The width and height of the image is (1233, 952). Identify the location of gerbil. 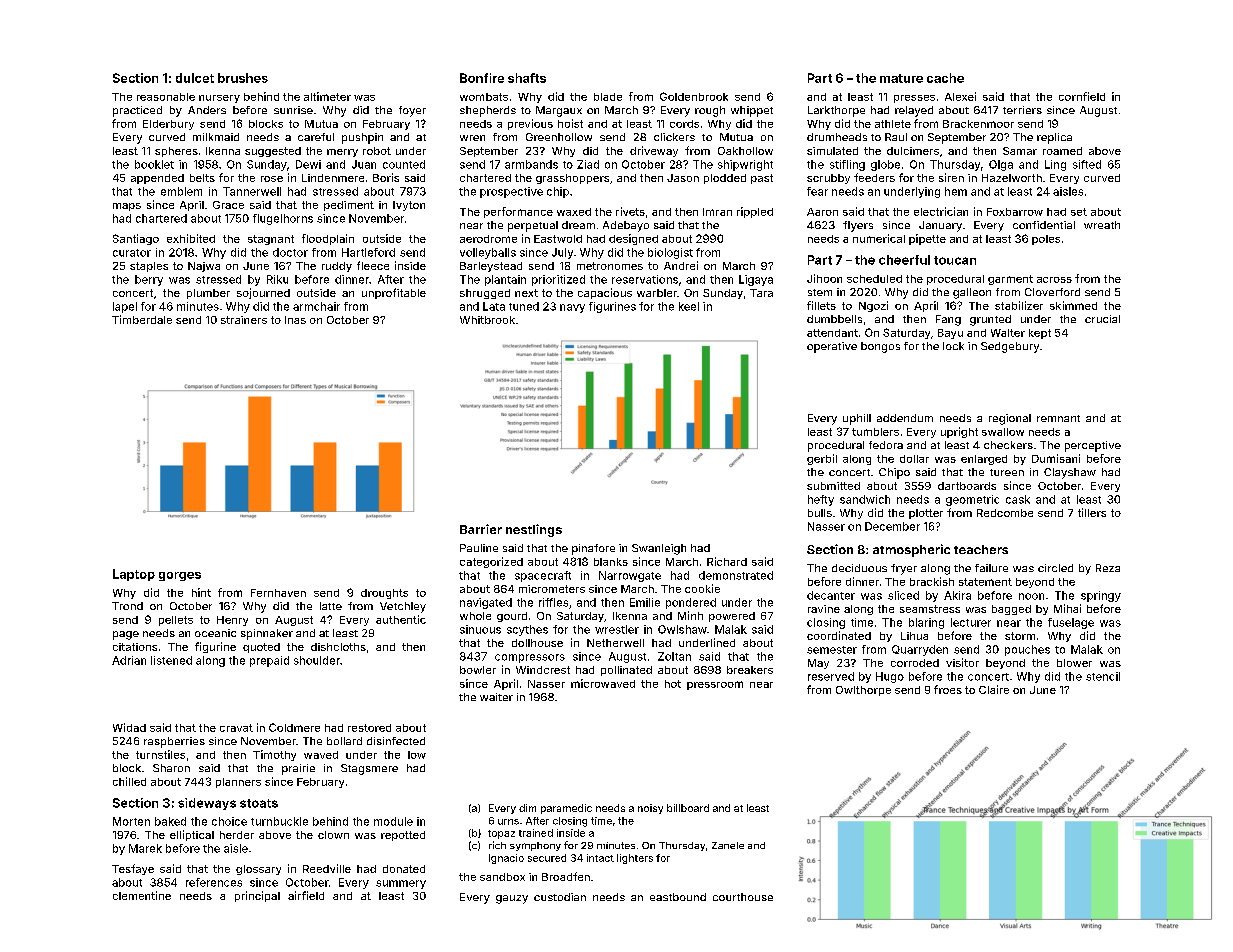
(822, 459).
